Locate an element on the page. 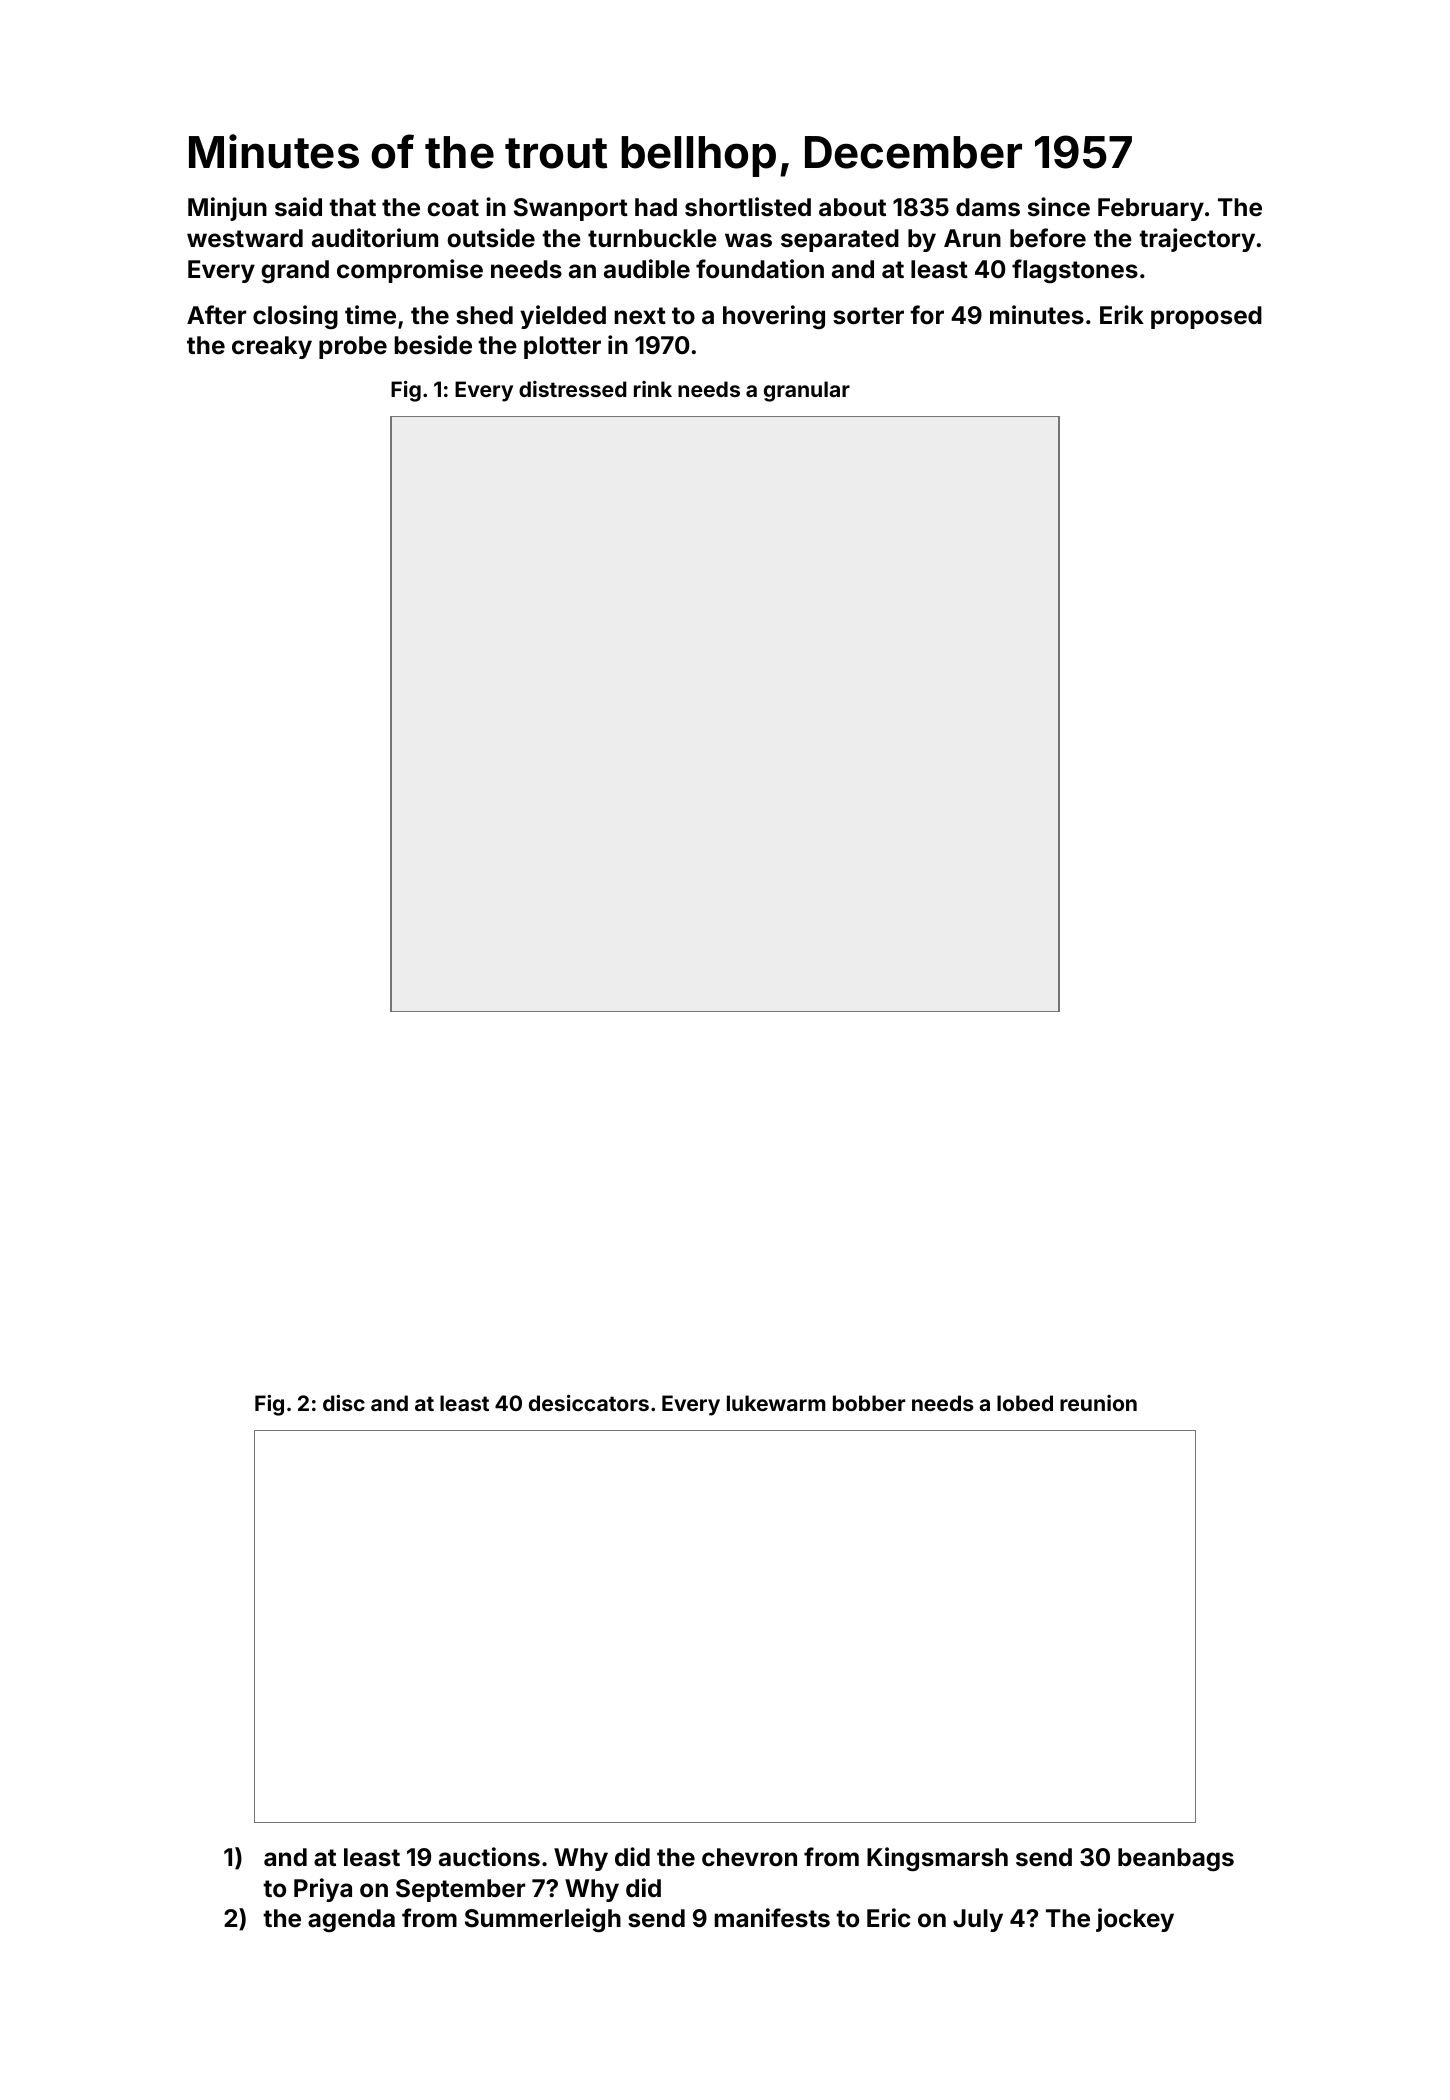  desiccators is located at coordinates (589, 1403).
